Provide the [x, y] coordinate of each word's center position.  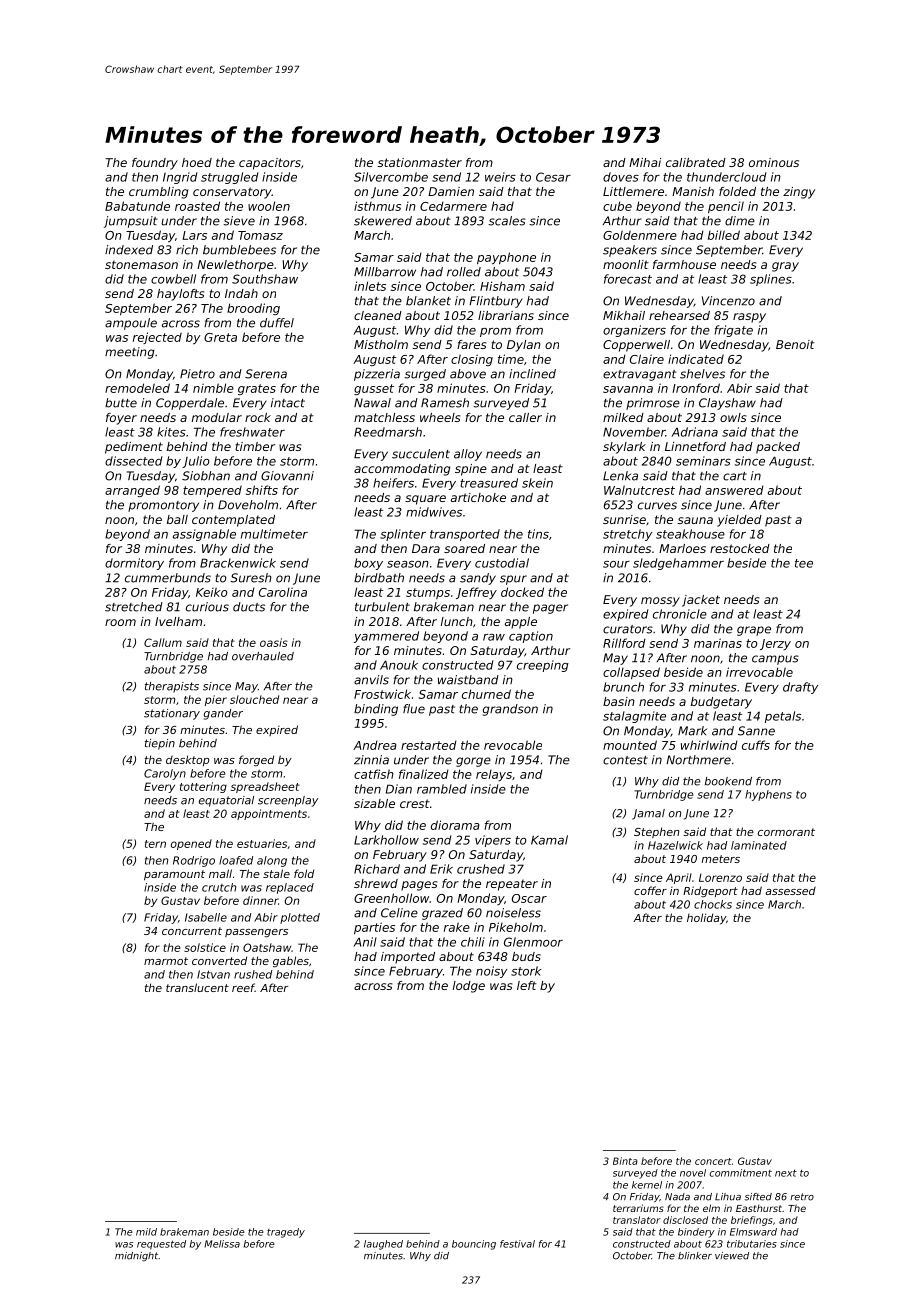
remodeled [137, 388]
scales [507, 221]
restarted [429, 745]
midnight [137, 1257]
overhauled [263, 656]
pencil [726, 207]
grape [754, 631]
